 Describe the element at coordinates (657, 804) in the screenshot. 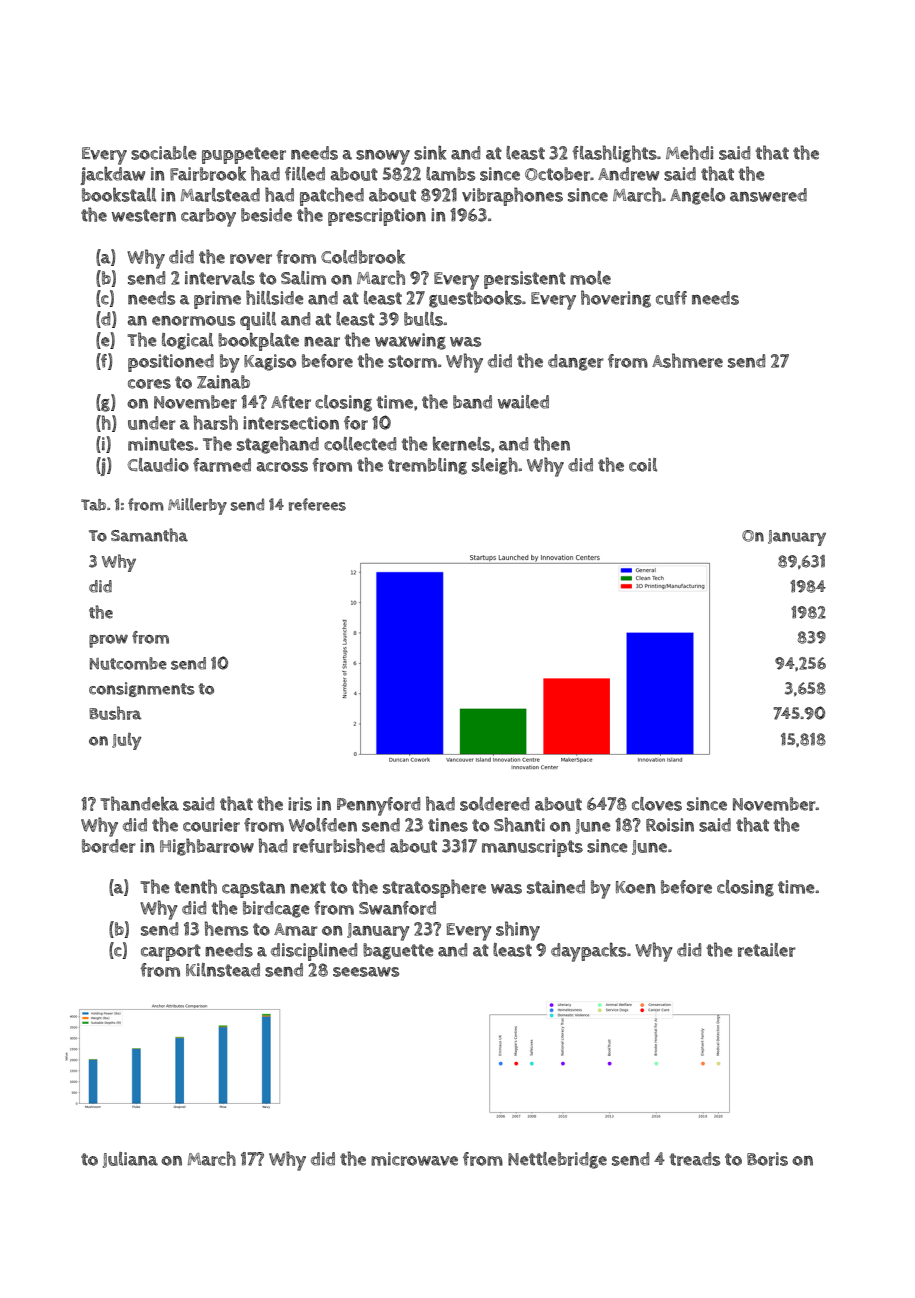

I see `cloves` at that location.
